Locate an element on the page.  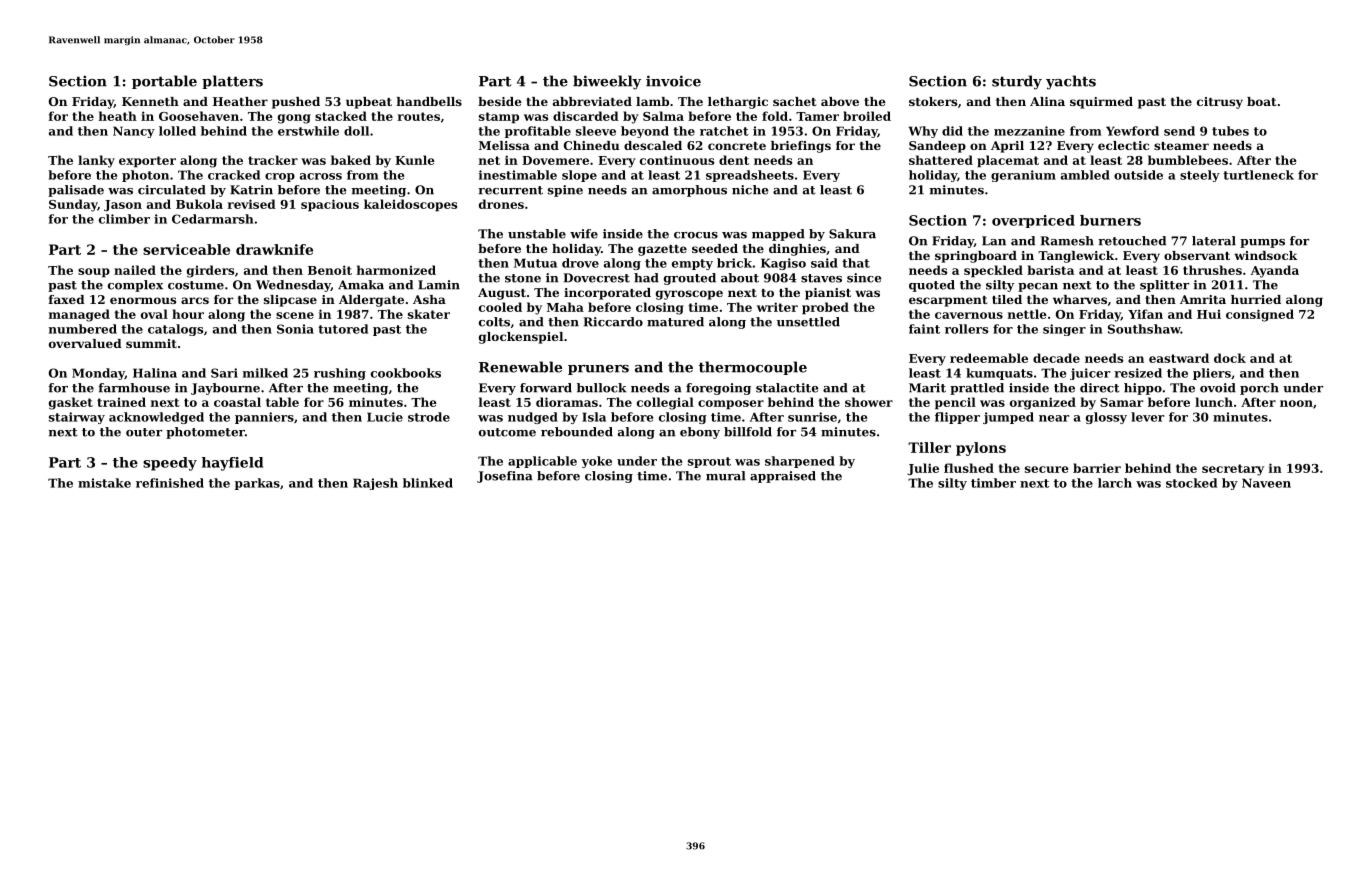
thermocouple is located at coordinates (753, 368).
